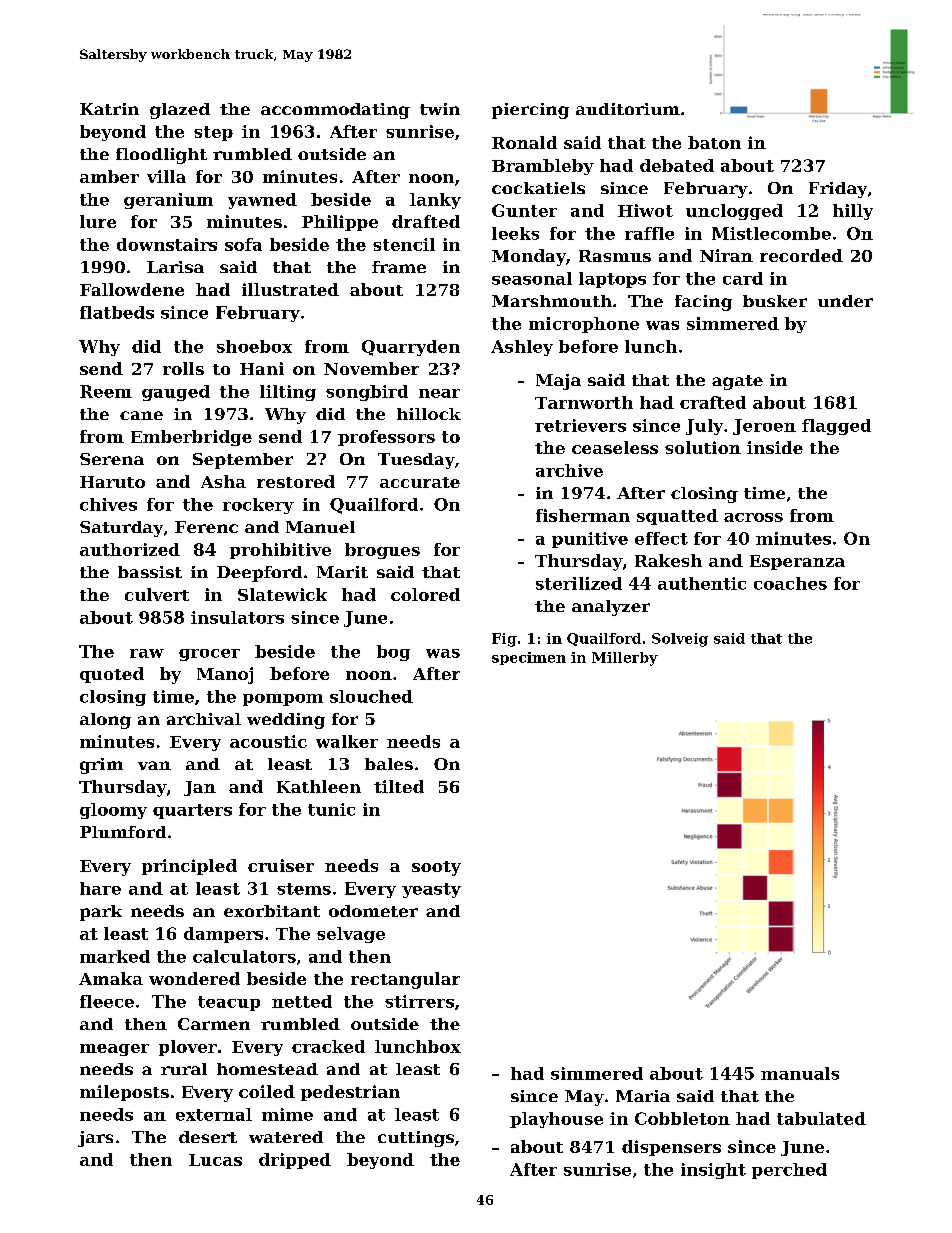 This page has width=952, height=1233. Describe the element at coordinates (281, 865) in the page. I see `cruiser` at that location.
